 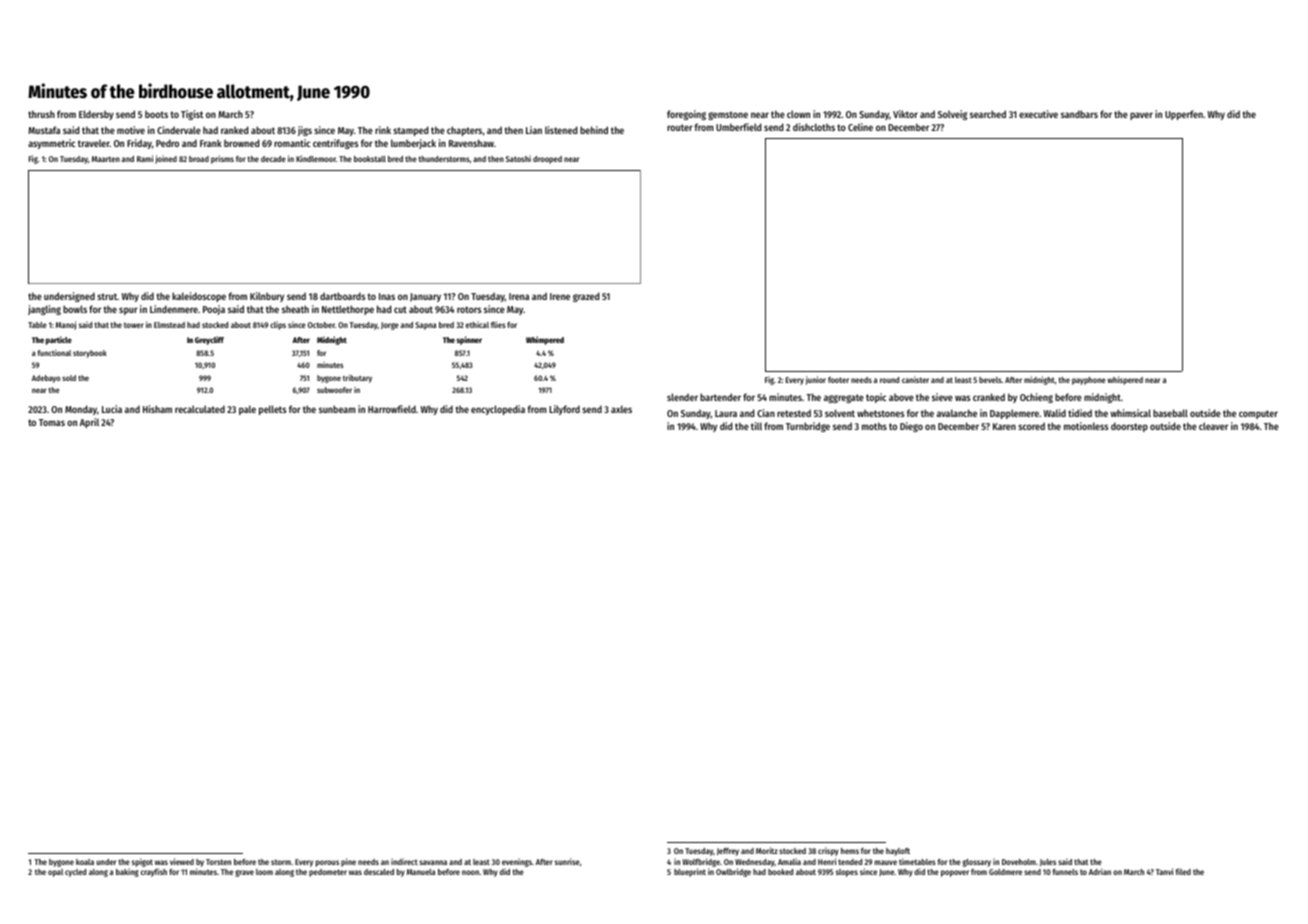 I want to click on Adebayo, so click(x=46, y=379).
